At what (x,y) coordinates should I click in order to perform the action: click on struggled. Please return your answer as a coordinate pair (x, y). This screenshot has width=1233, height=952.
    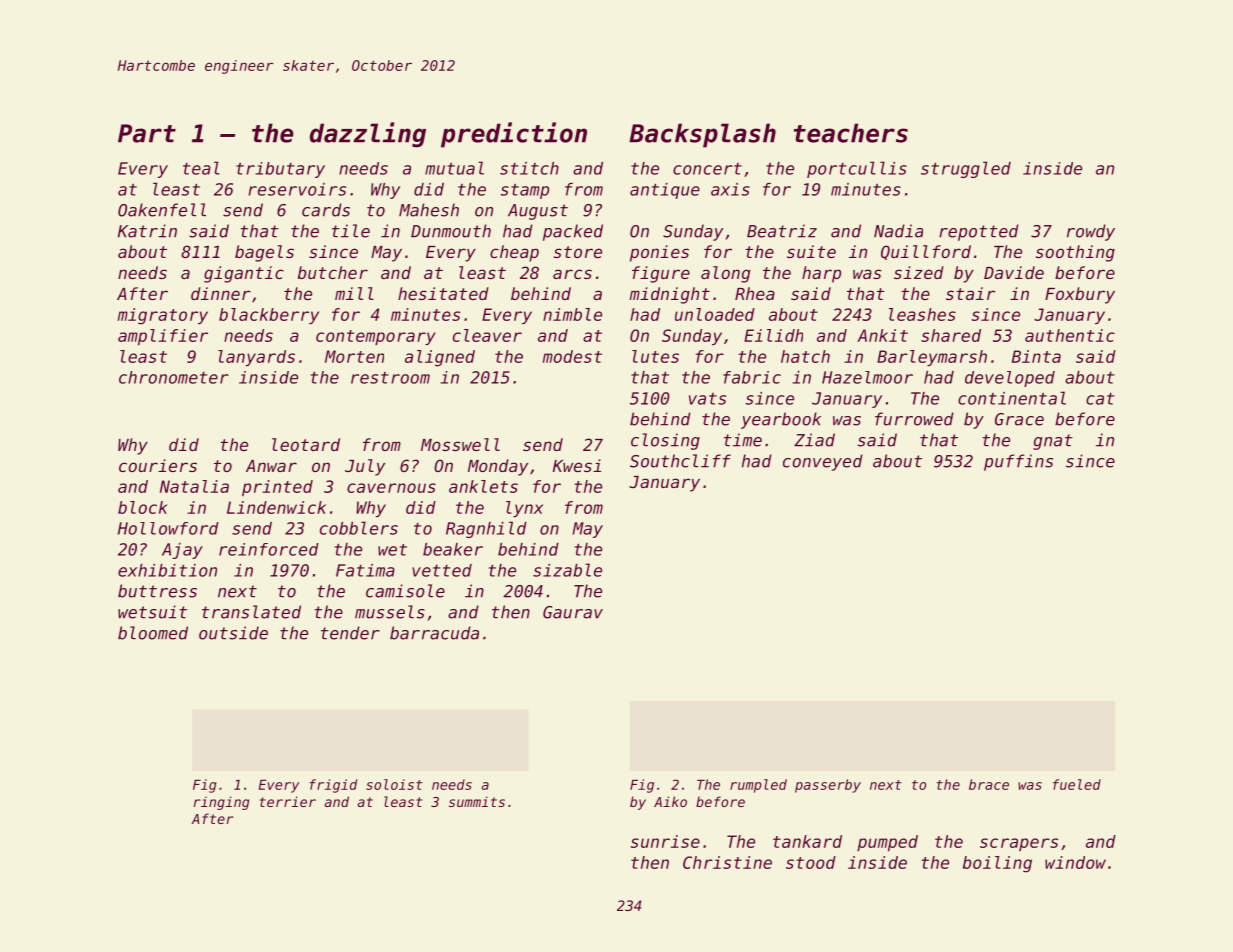
    Looking at the image, I should click on (966, 169).
